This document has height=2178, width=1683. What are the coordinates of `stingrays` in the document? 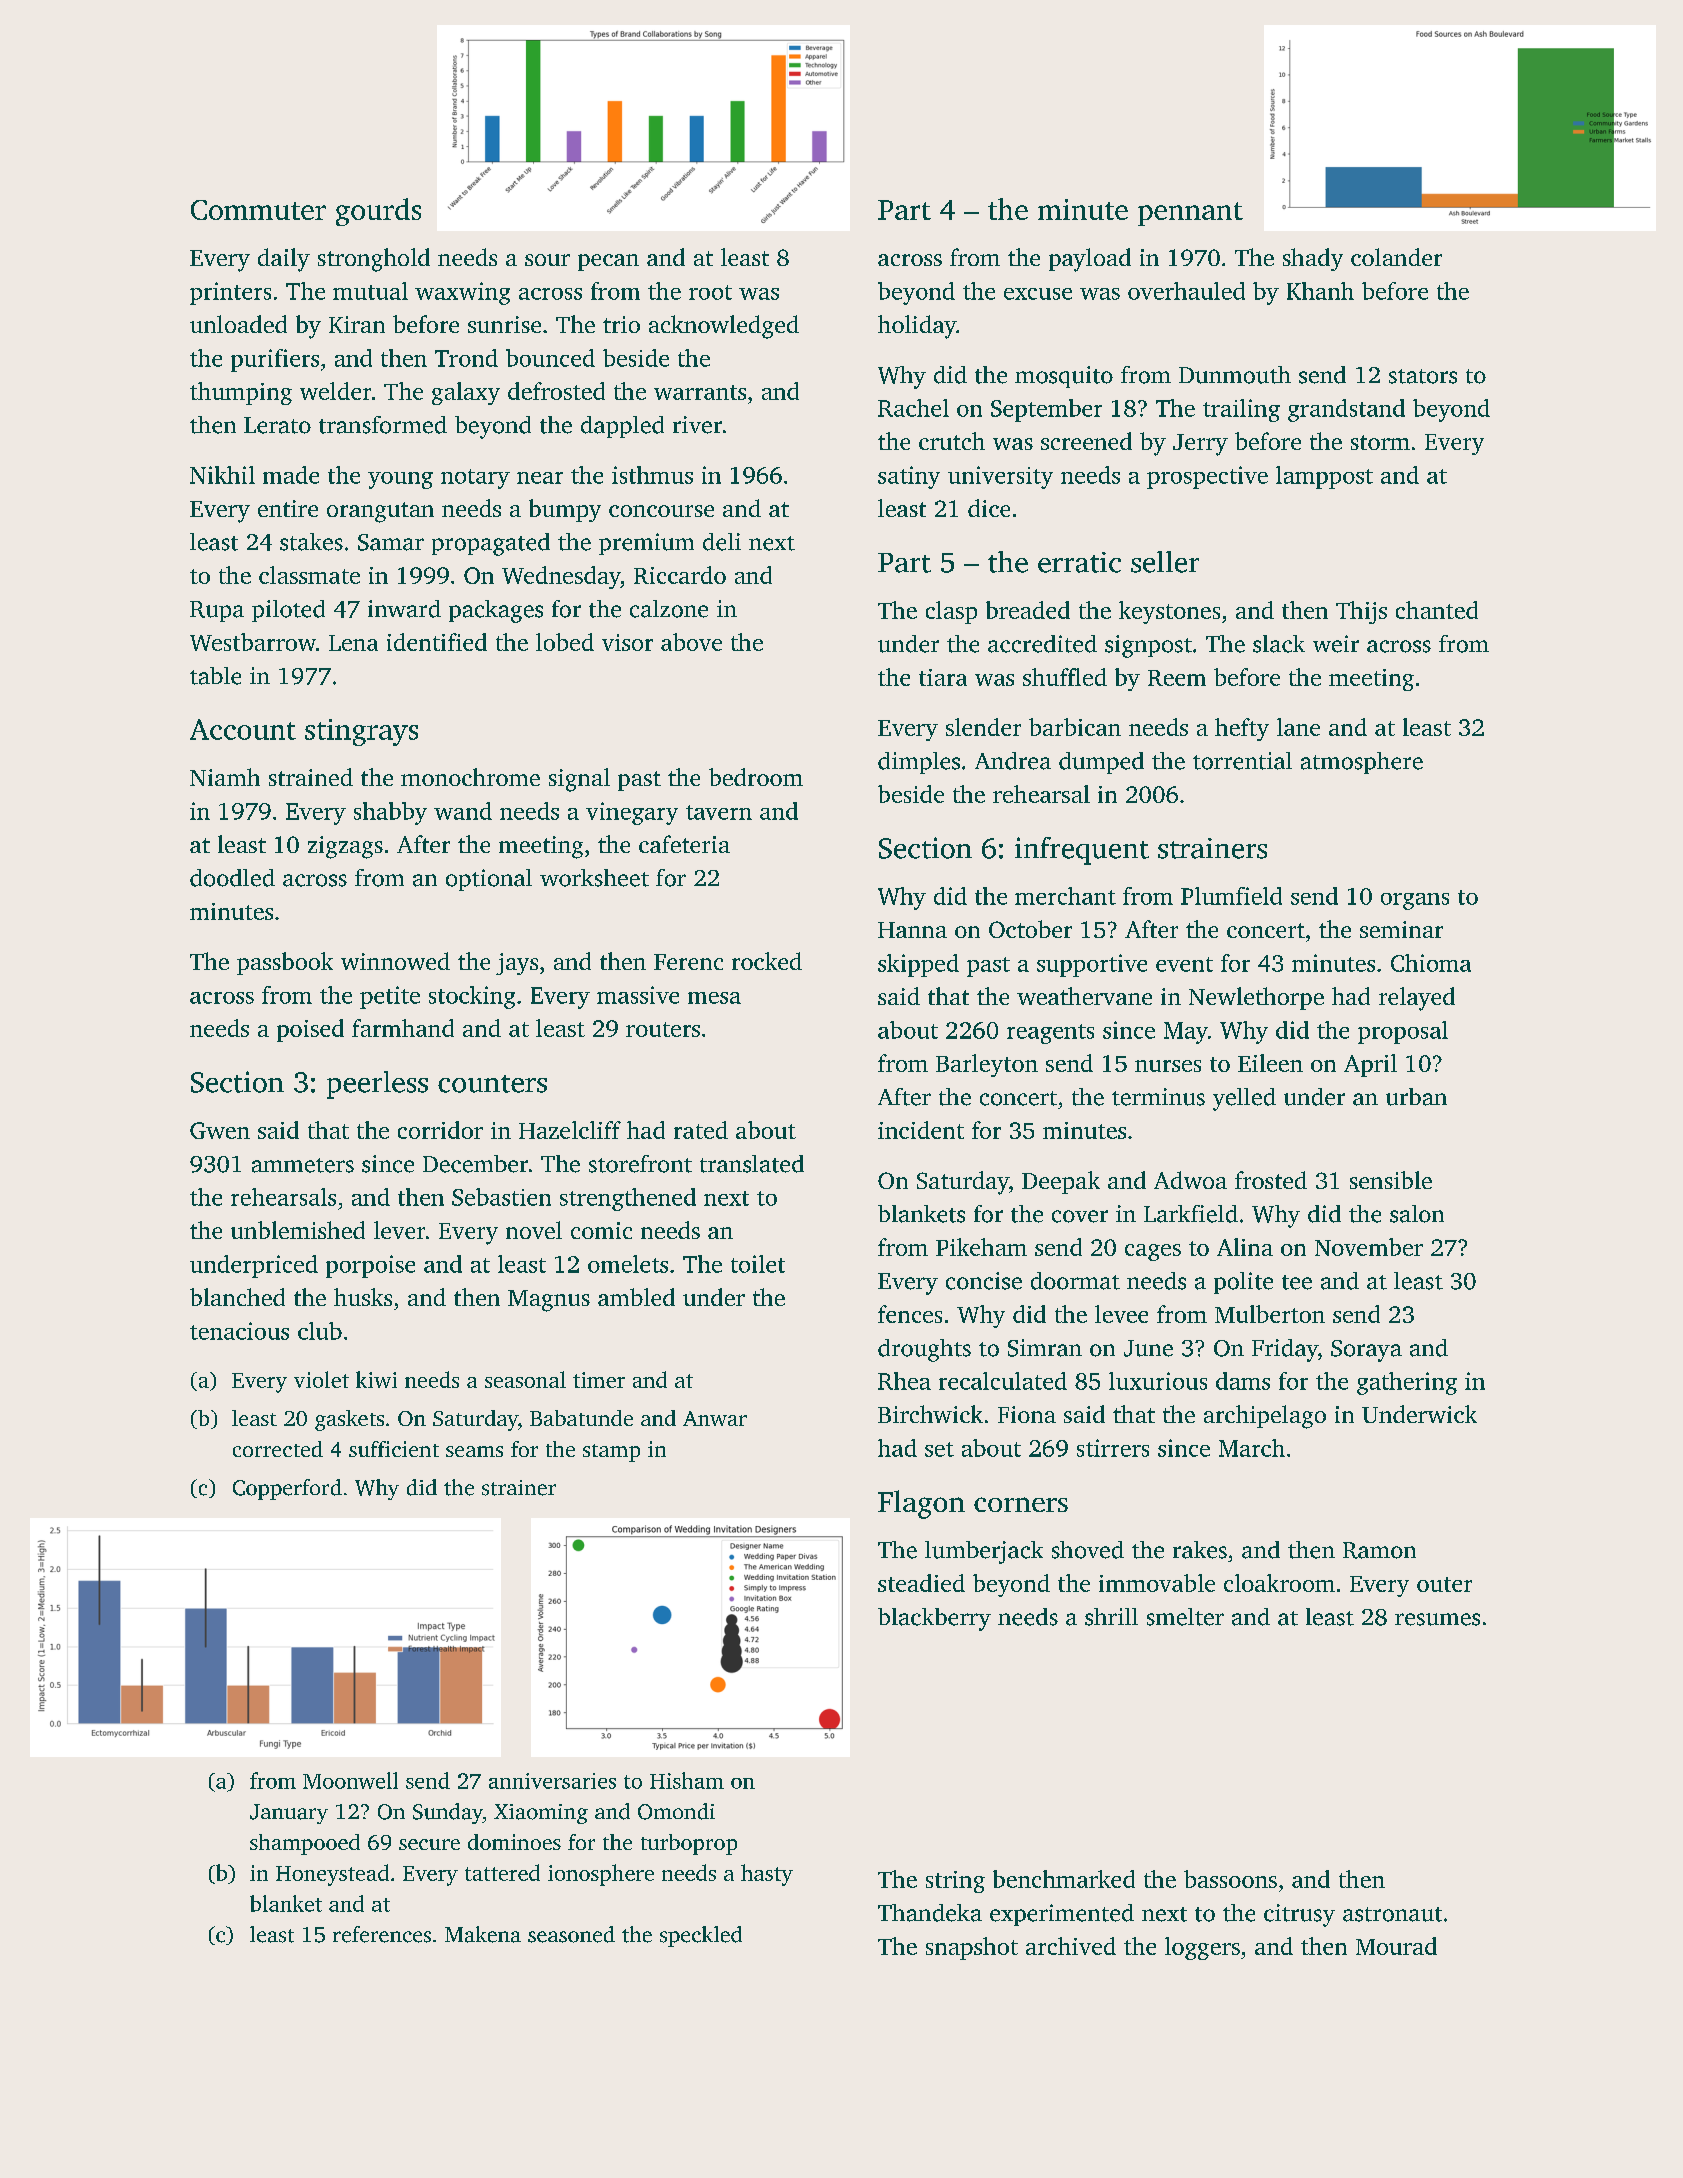 It's located at (361, 732).
